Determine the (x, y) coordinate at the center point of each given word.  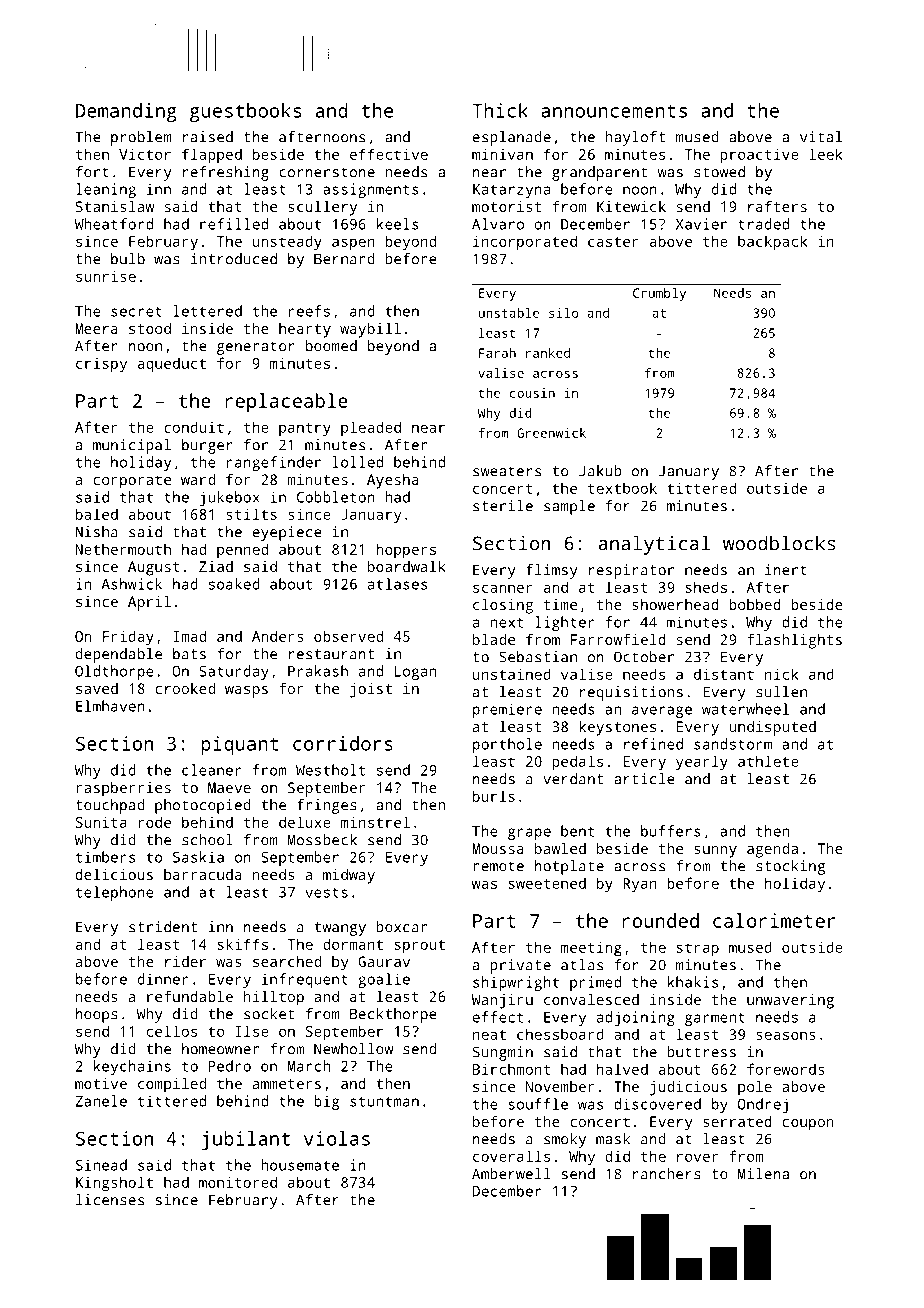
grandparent (600, 173)
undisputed (772, 728)
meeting (591, 949)
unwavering (790, 1001)
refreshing (226, 173)
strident (163, 927)
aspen (353, 244)
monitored (238, 1182)
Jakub (600, 471)
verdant (573, 779)
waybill (370, 330)
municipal (132, 446)
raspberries (123, 789)
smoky (565, 1140)
